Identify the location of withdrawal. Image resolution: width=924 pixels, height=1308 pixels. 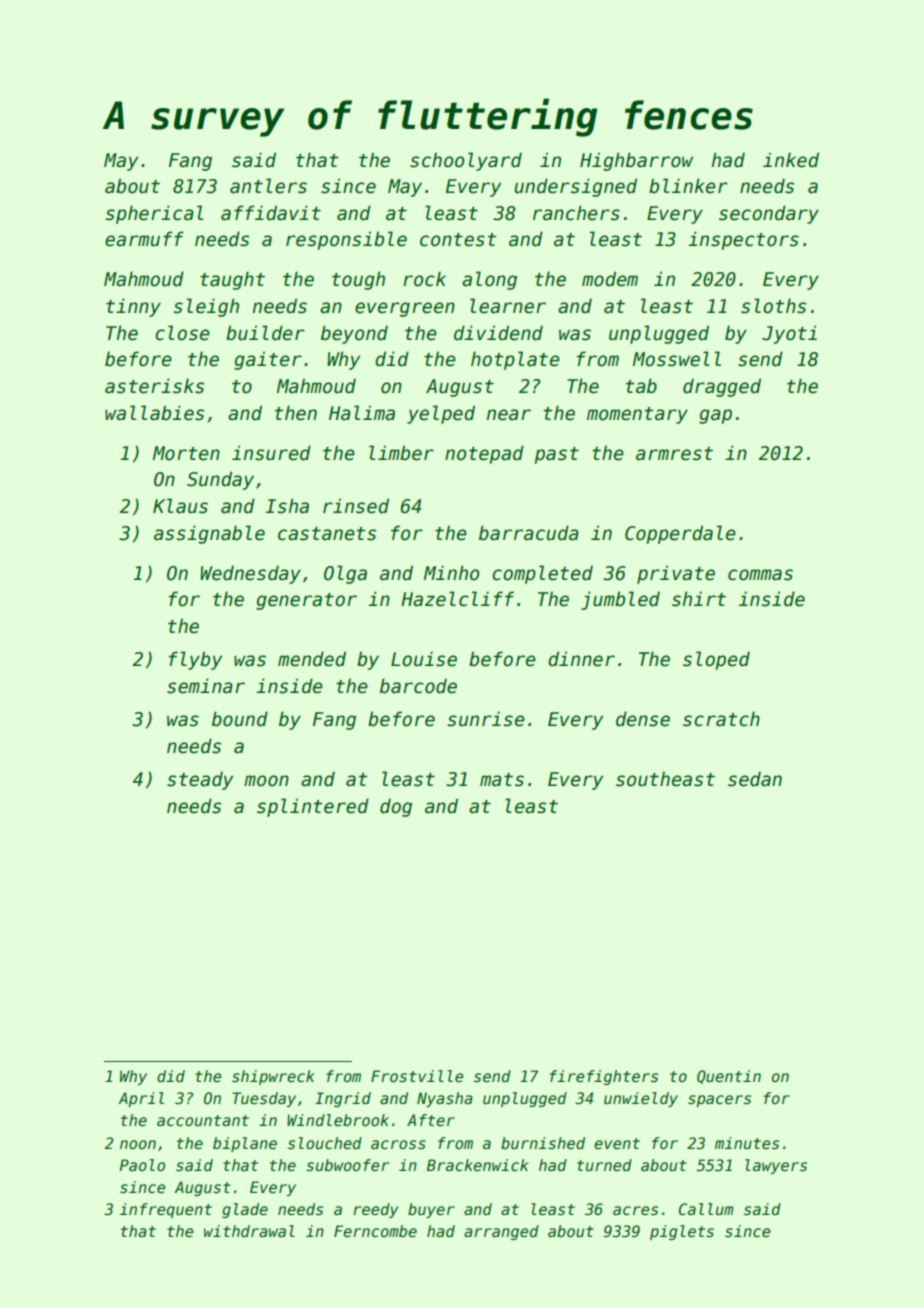
(249, 1231).
